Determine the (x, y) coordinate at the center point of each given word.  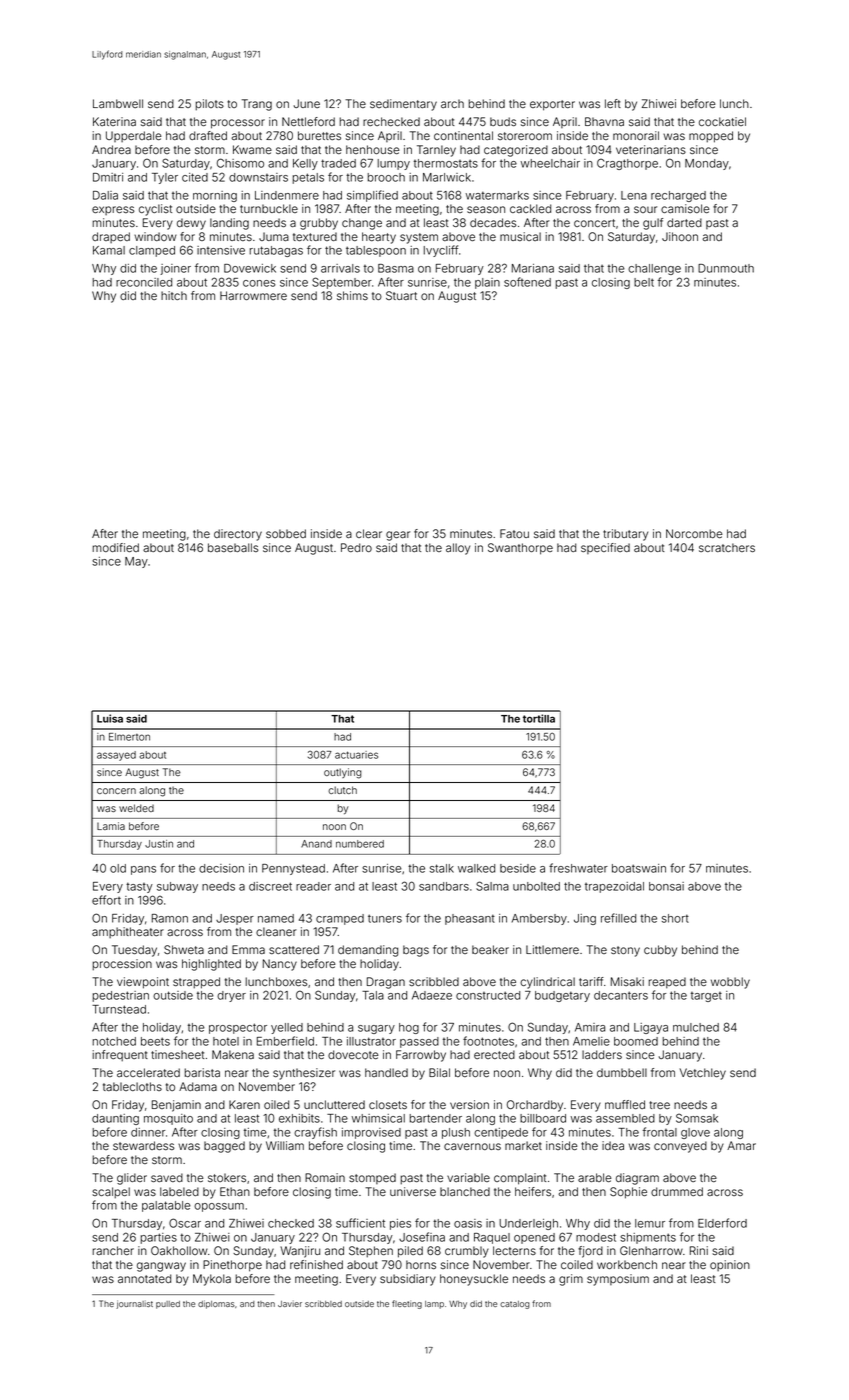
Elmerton (129, 737)
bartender (436, 1118)
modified (116, 547)
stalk (442, 868)
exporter (552, 105)
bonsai (666, 886)
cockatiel (722, 121)
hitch (174, 295)
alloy (458, 549)
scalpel (111, 1193)
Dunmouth (726, 268)
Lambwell (118, 103)
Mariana (533, 268)
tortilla (539, 718)
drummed (677, 1191)
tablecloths (132, 1086)
